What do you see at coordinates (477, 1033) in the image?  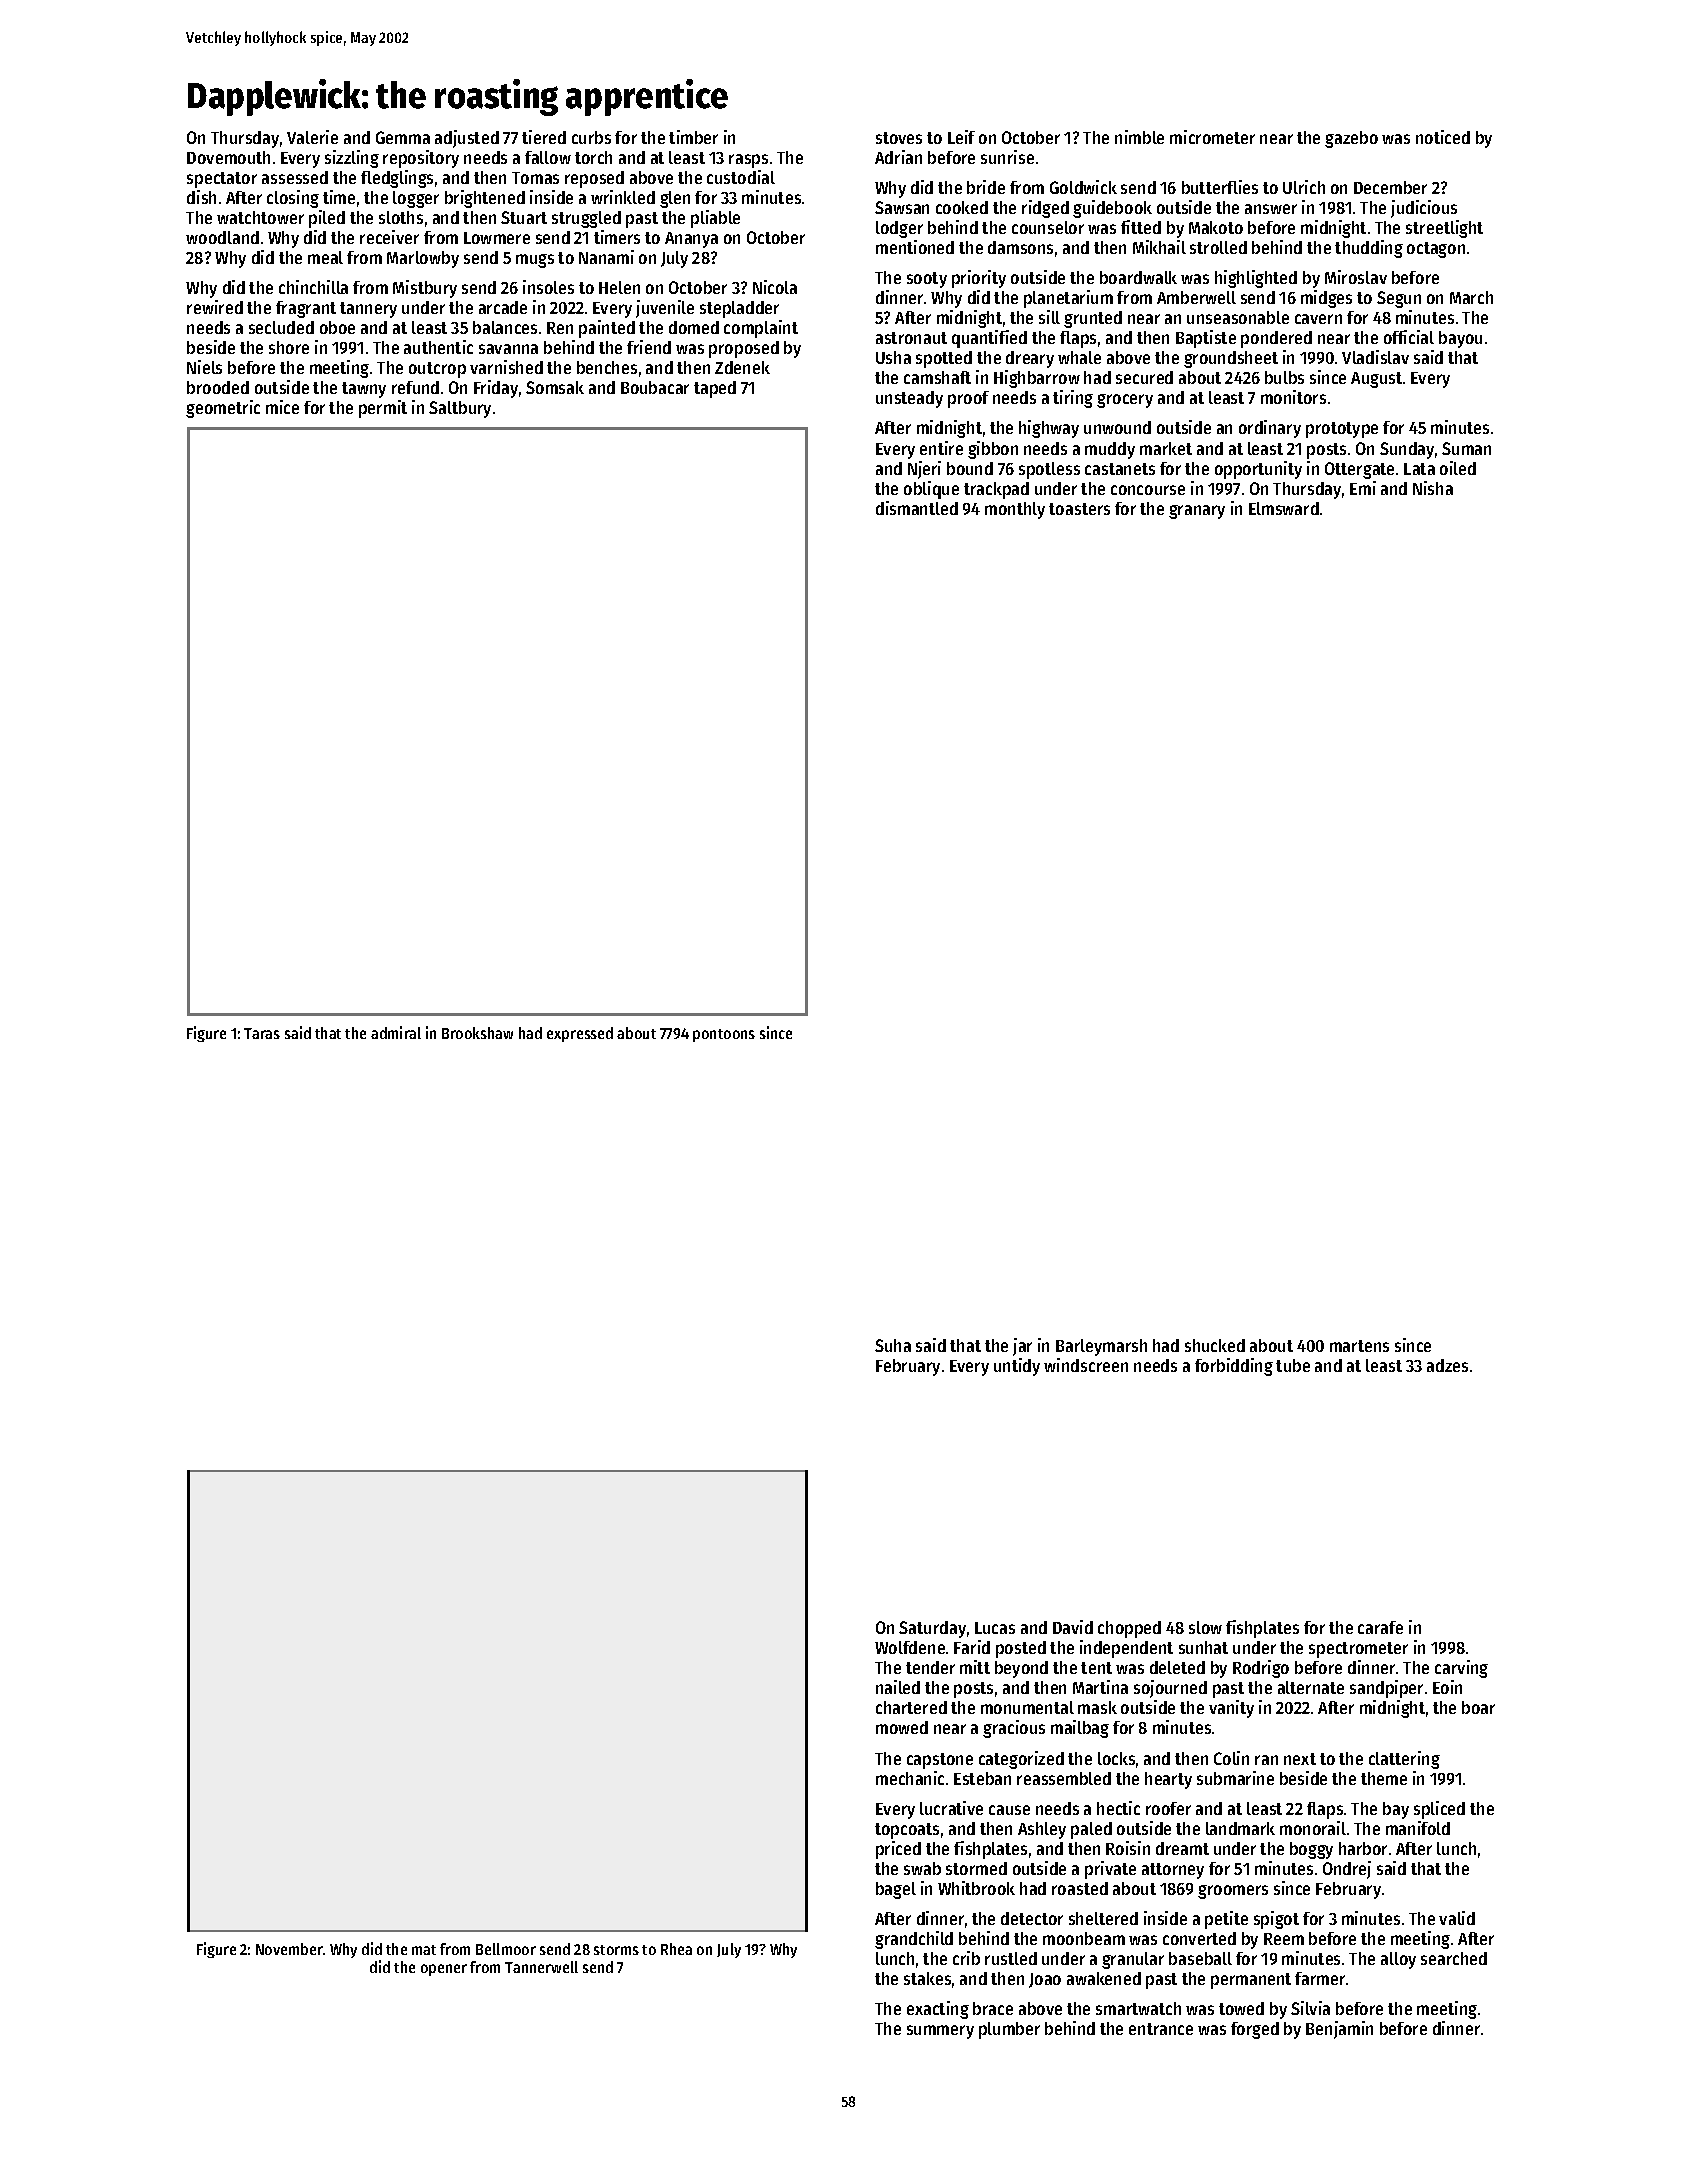 I see `Brookshaw` at bounding box center [477, 1033].
